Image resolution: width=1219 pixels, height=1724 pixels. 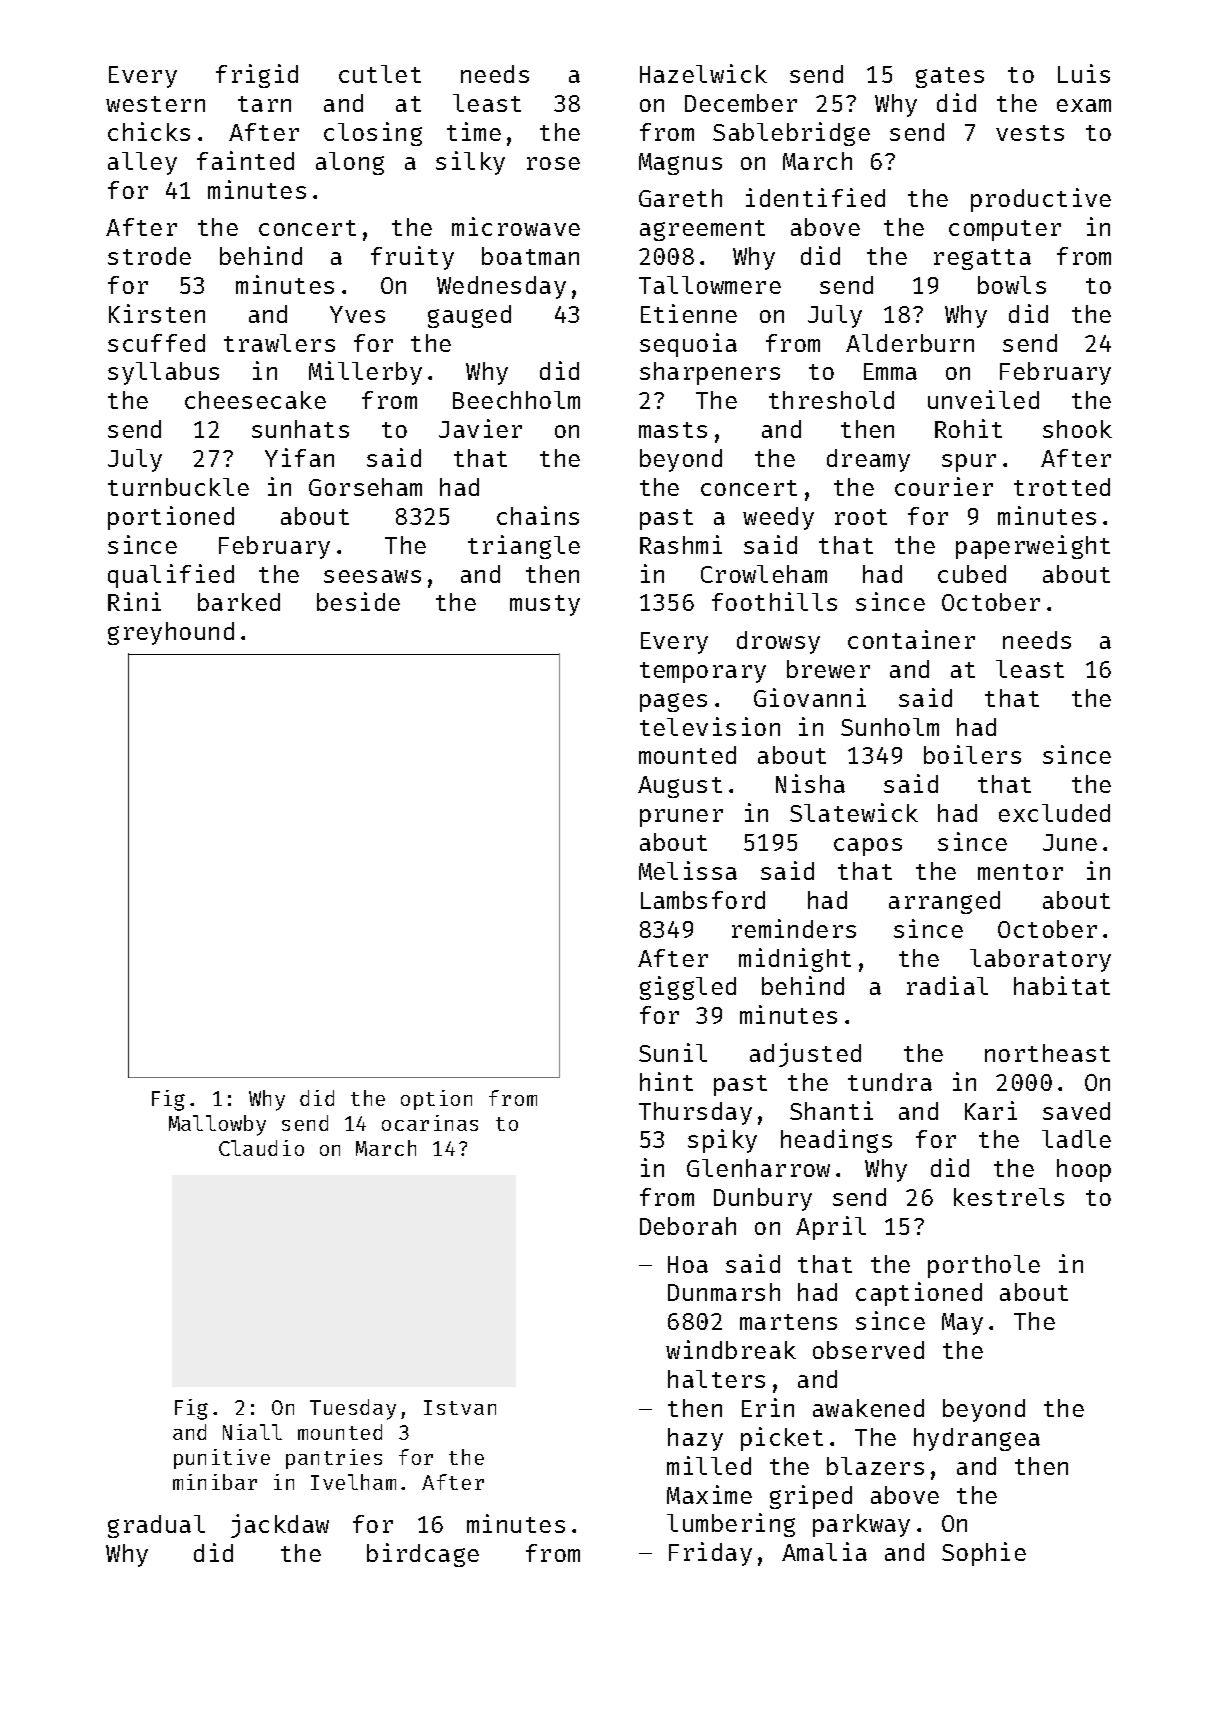 What do you see at coordinates (950, 77) in the screenshot?
I see `gates` at bounding box center [950, 77].
